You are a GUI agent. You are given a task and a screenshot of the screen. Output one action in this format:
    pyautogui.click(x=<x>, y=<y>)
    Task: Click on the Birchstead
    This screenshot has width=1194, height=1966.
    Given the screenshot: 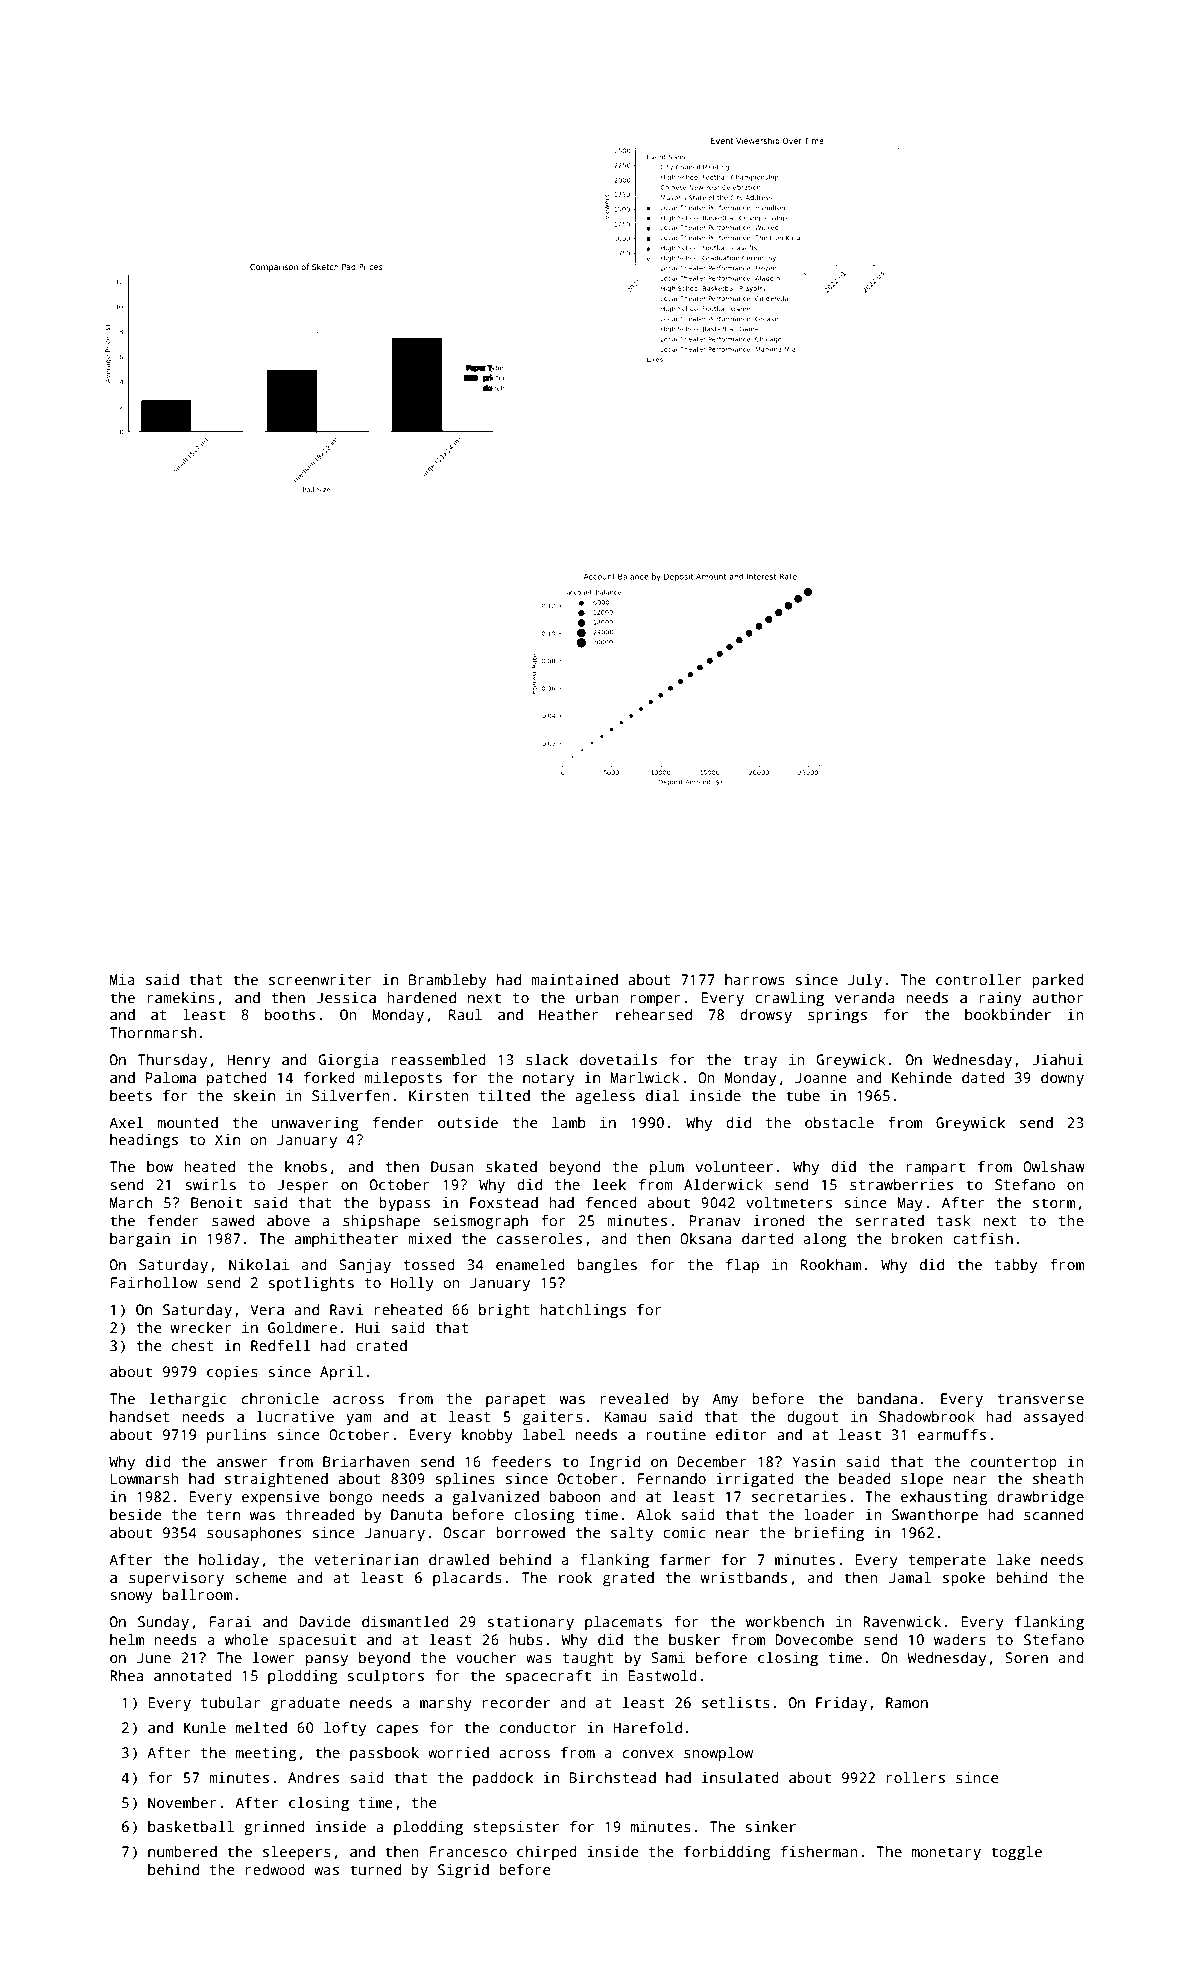 What is the action you would take?
    pyautogui.click(x=612, y=1777)
